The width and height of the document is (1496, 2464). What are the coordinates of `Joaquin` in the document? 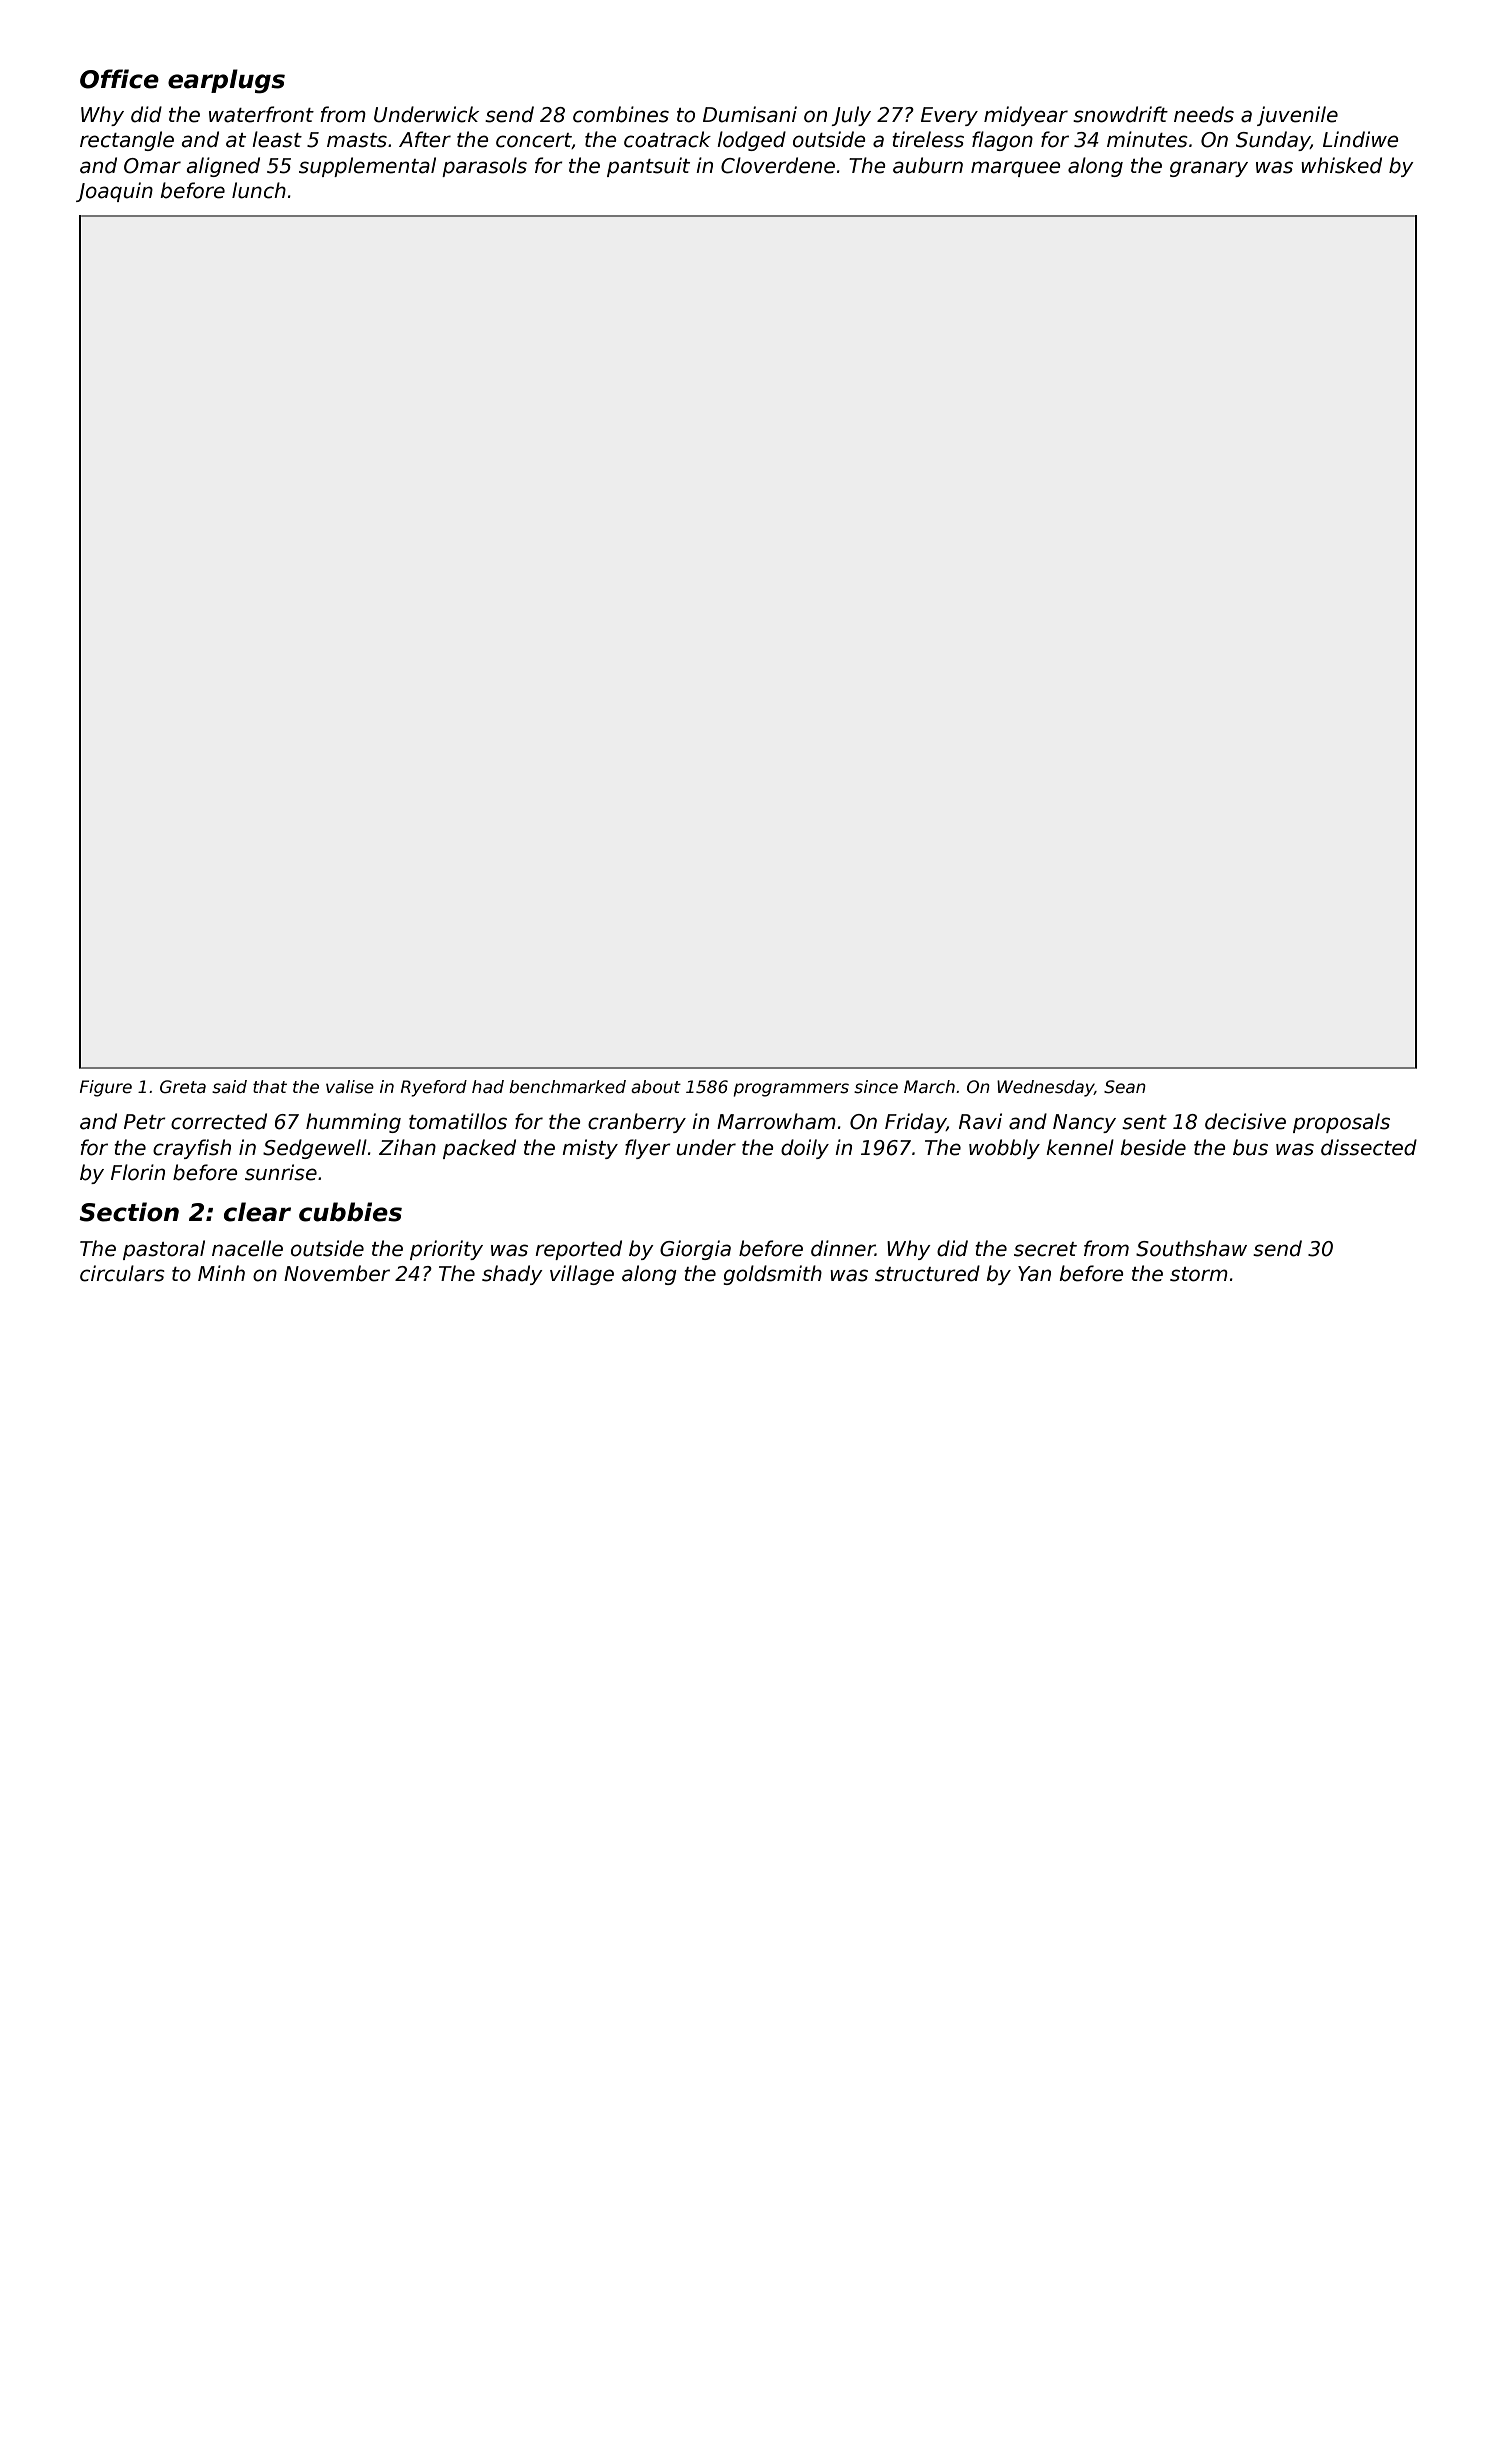 It's located at (114, 192).
